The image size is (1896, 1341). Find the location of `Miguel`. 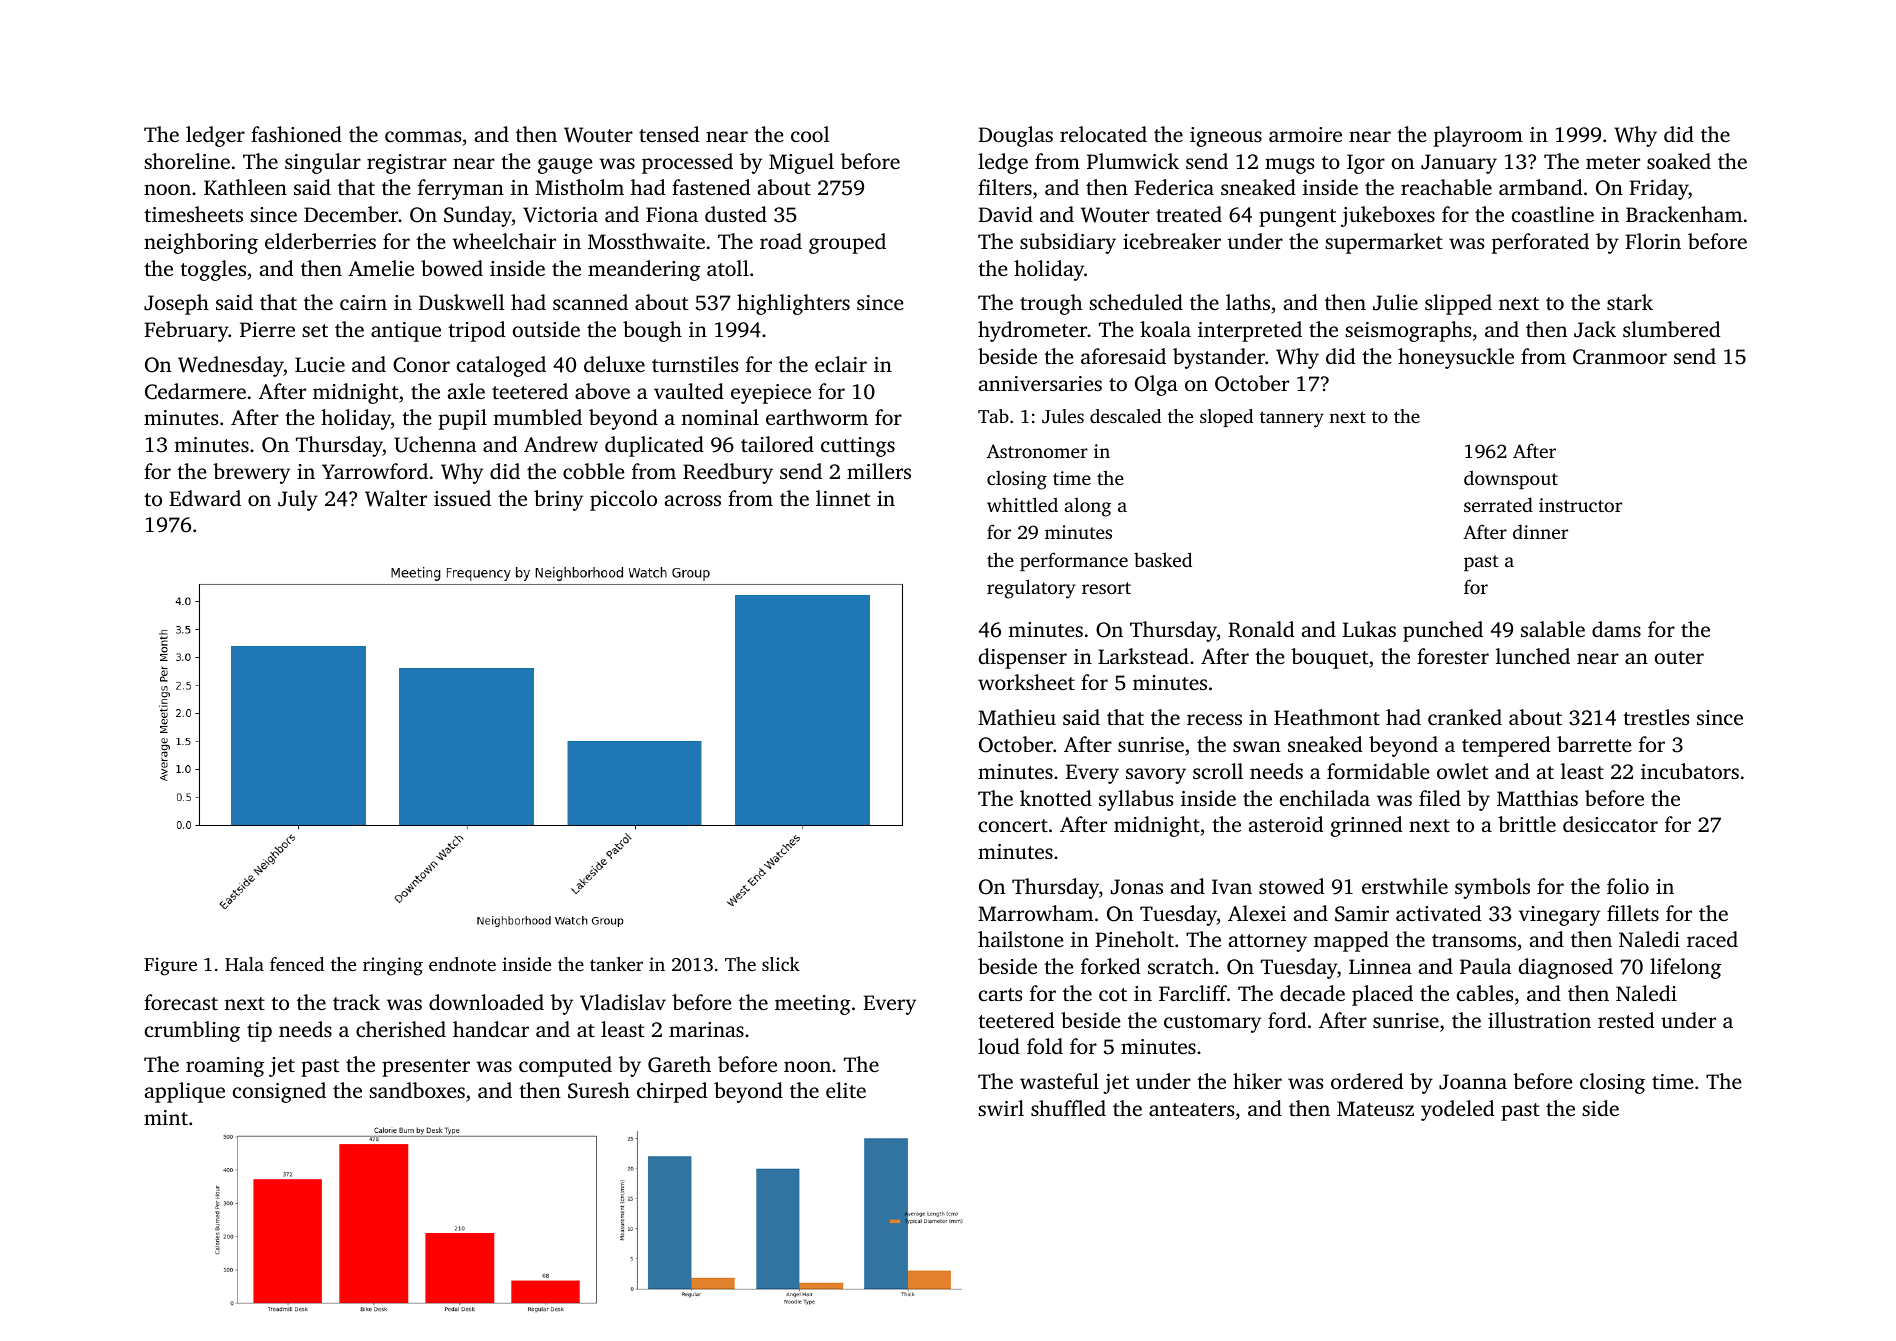

Miguel is located at coordinates (801, 163).
